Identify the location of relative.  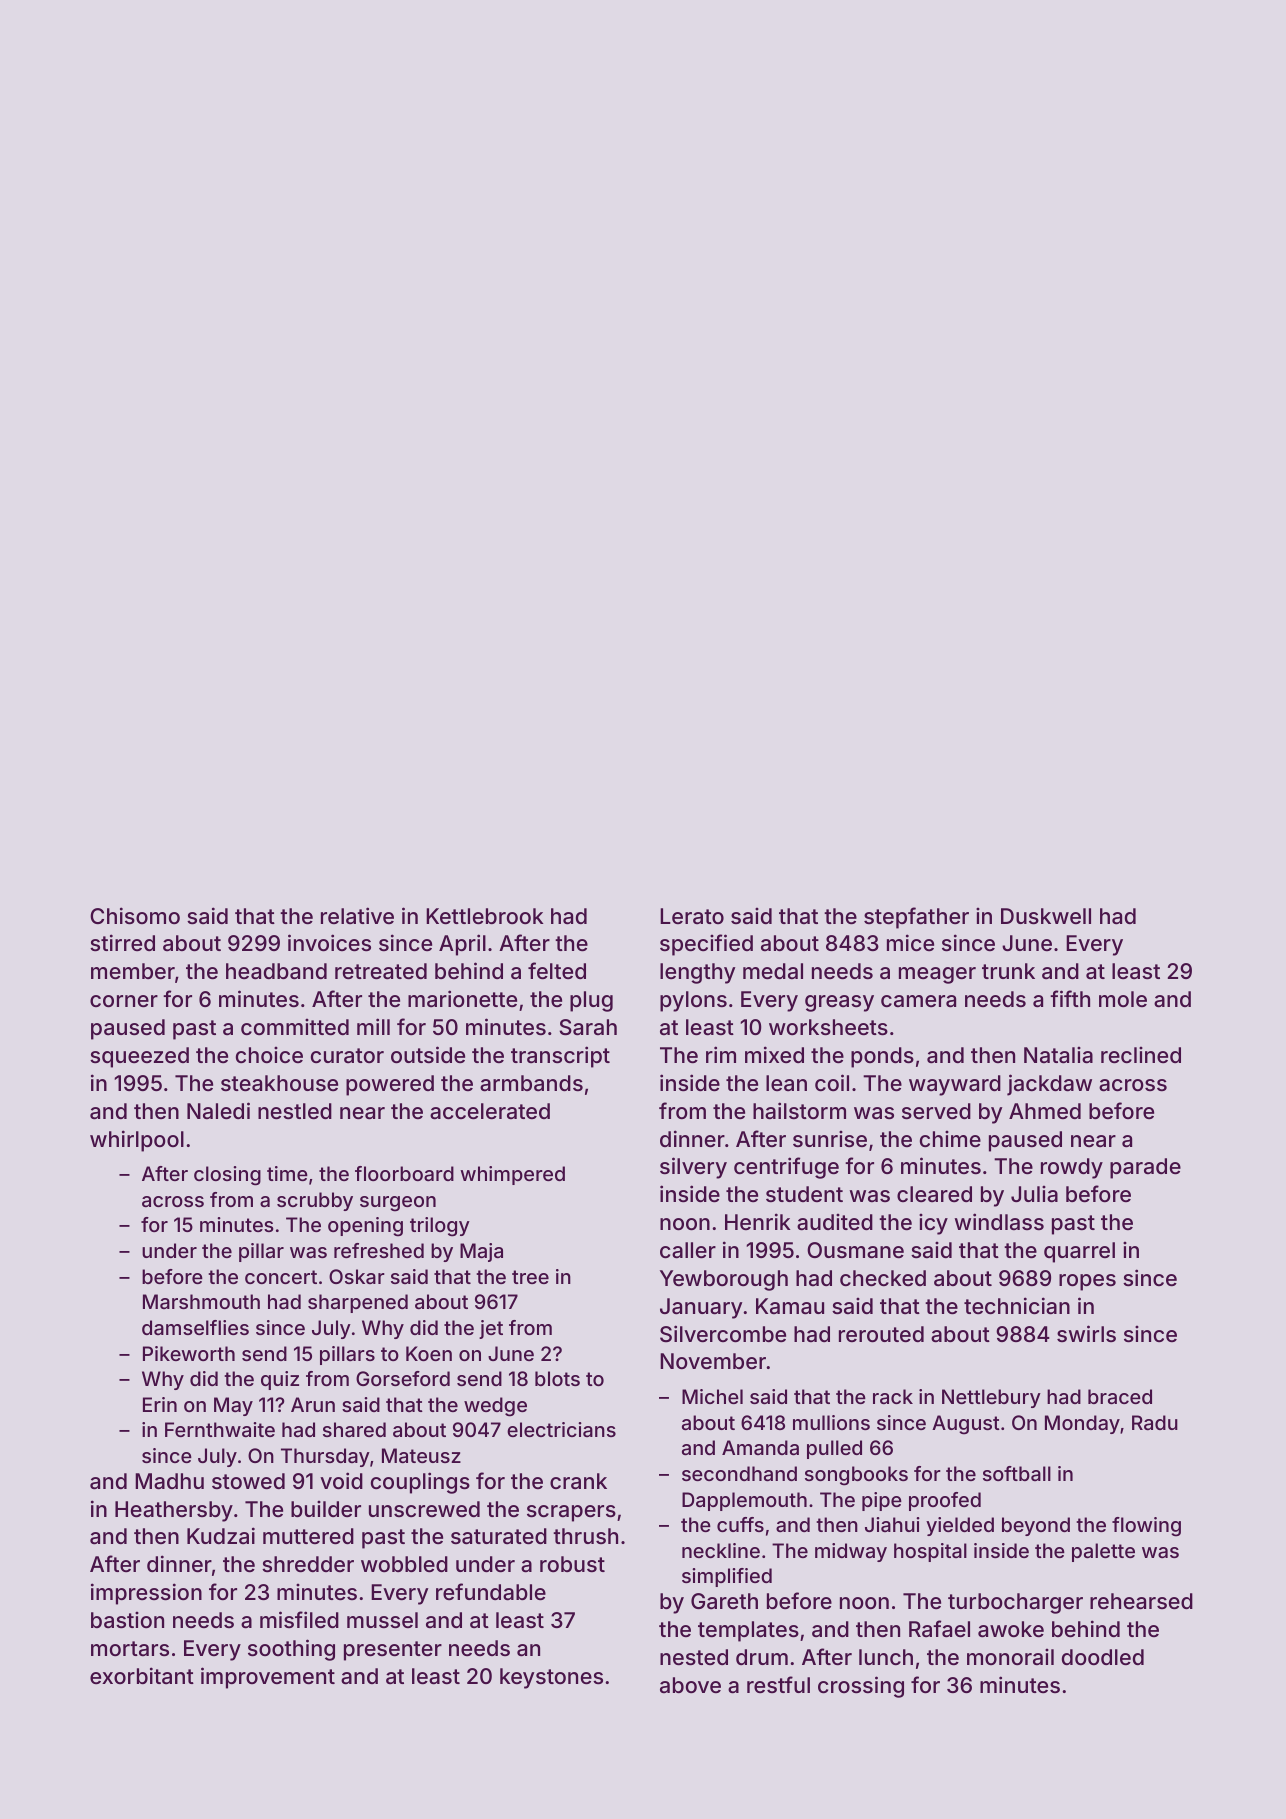
(357, 915).
